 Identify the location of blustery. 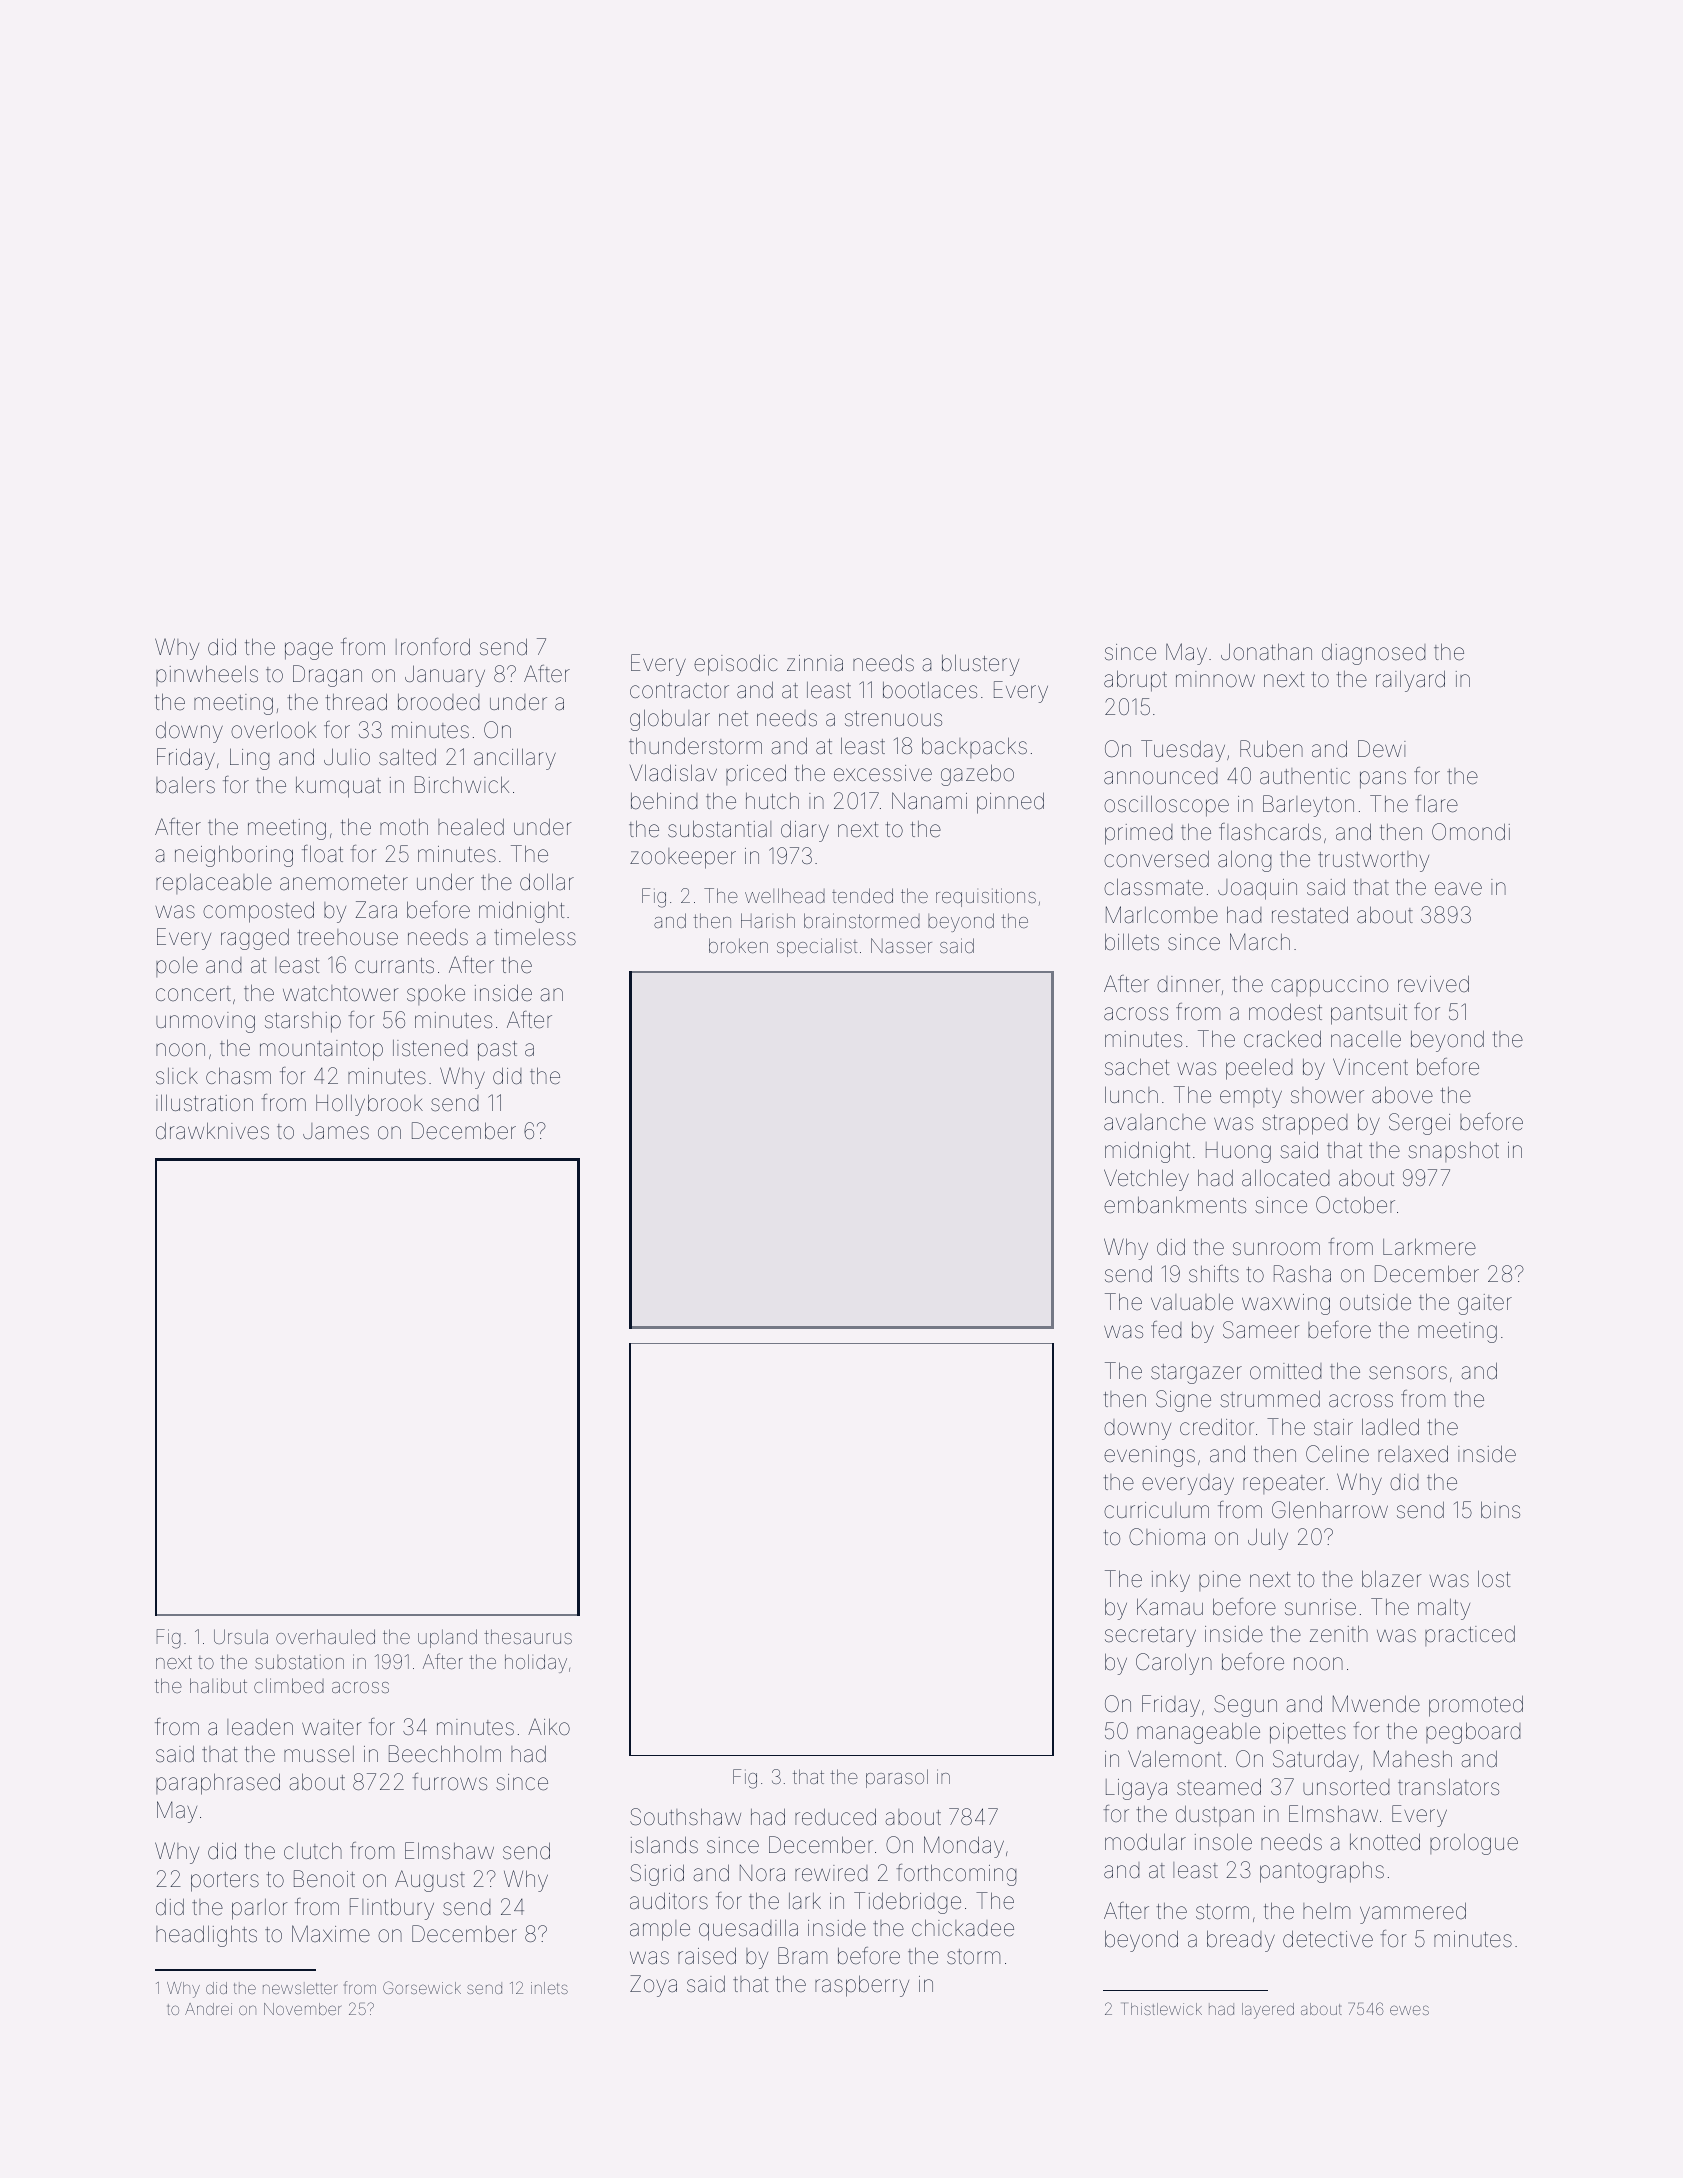
(980, 665).
